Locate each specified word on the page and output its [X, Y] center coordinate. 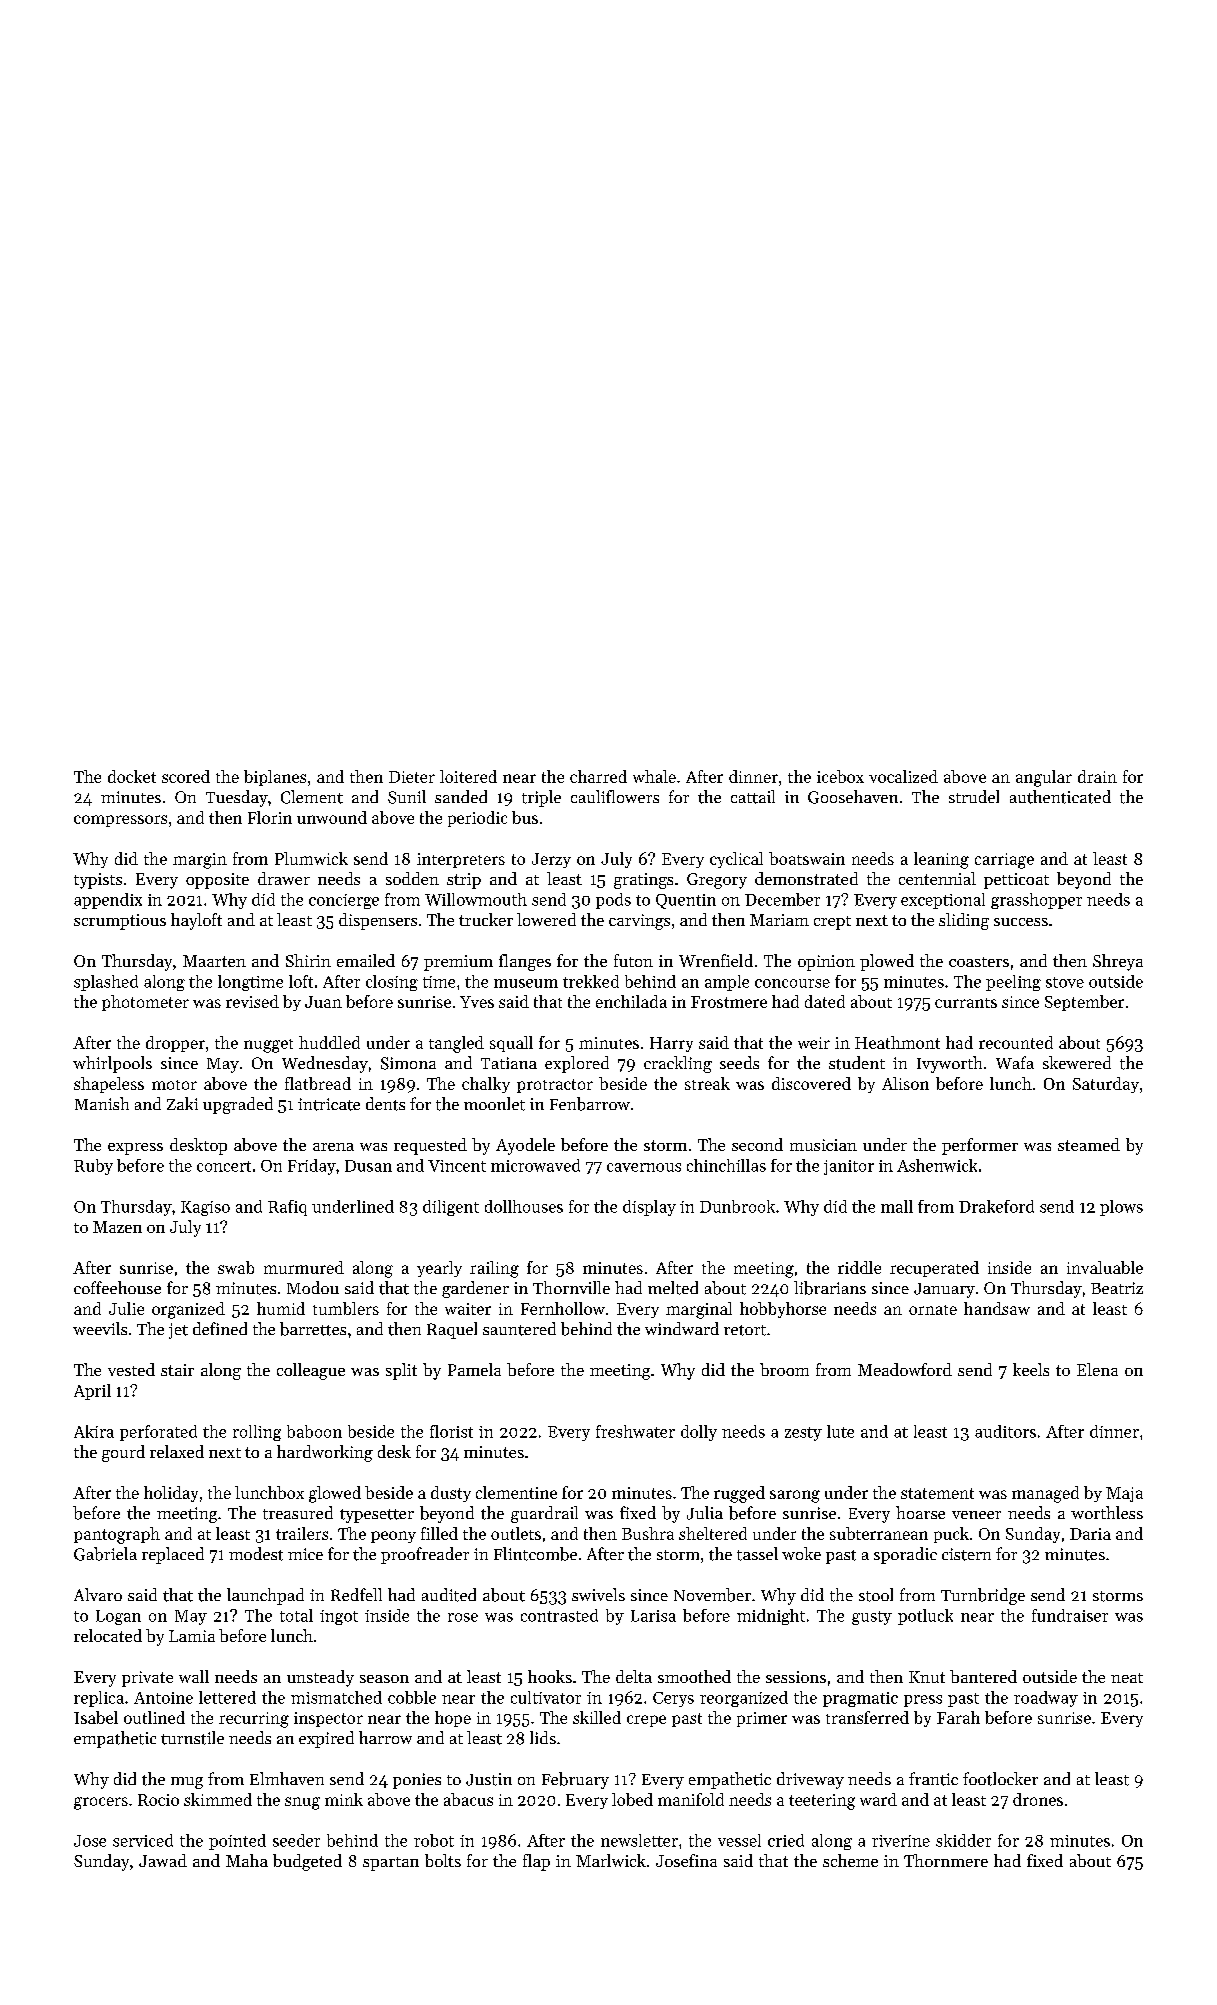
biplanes [275, 778]
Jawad [163, 1860]
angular [1044, 778]
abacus [468, 1799]
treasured [298, 1513]
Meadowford [905, 1369]
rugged [739, 1494]
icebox [840, 776]
